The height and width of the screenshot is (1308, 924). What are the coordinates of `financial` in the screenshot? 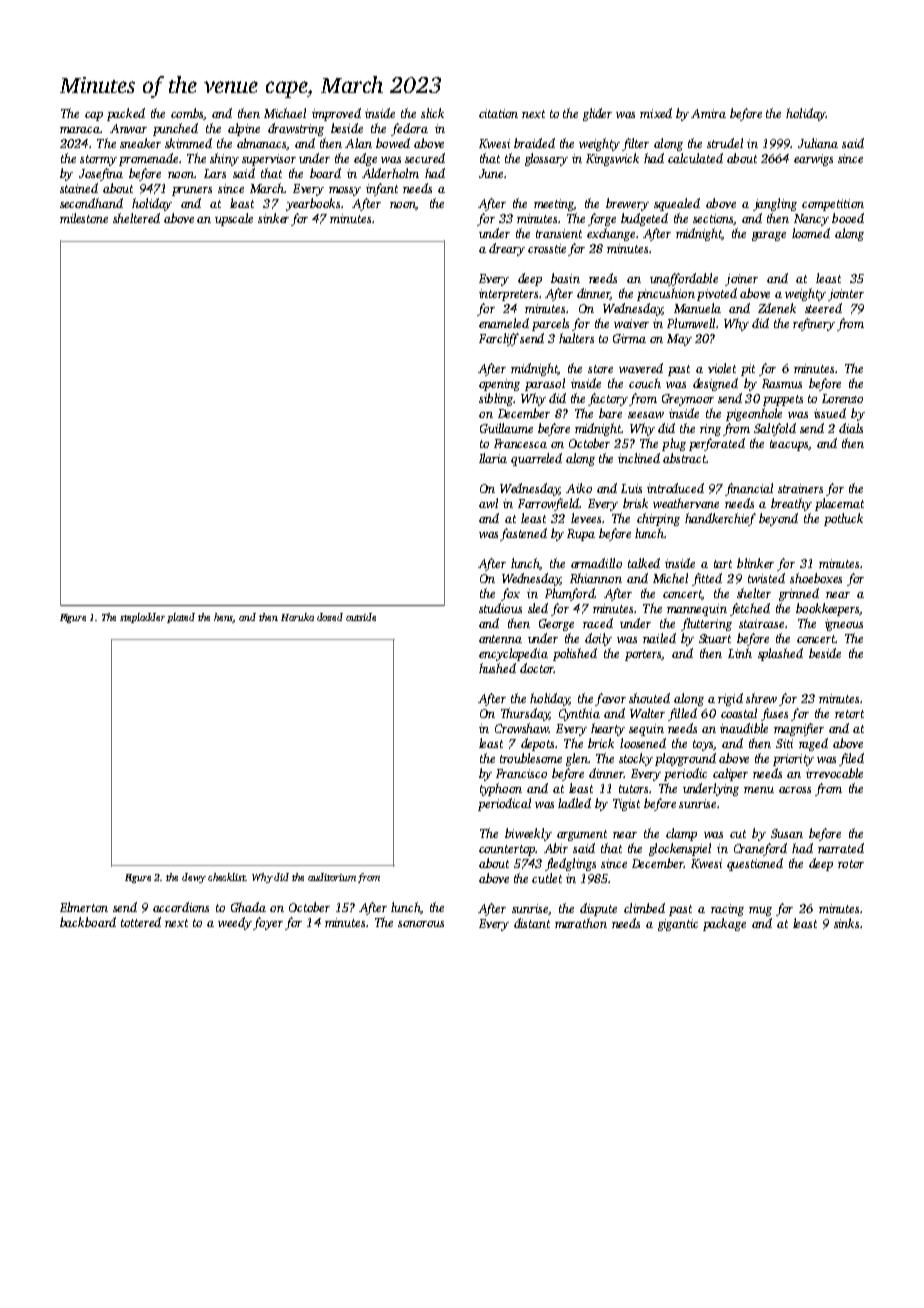 It's located at (749, 489).
